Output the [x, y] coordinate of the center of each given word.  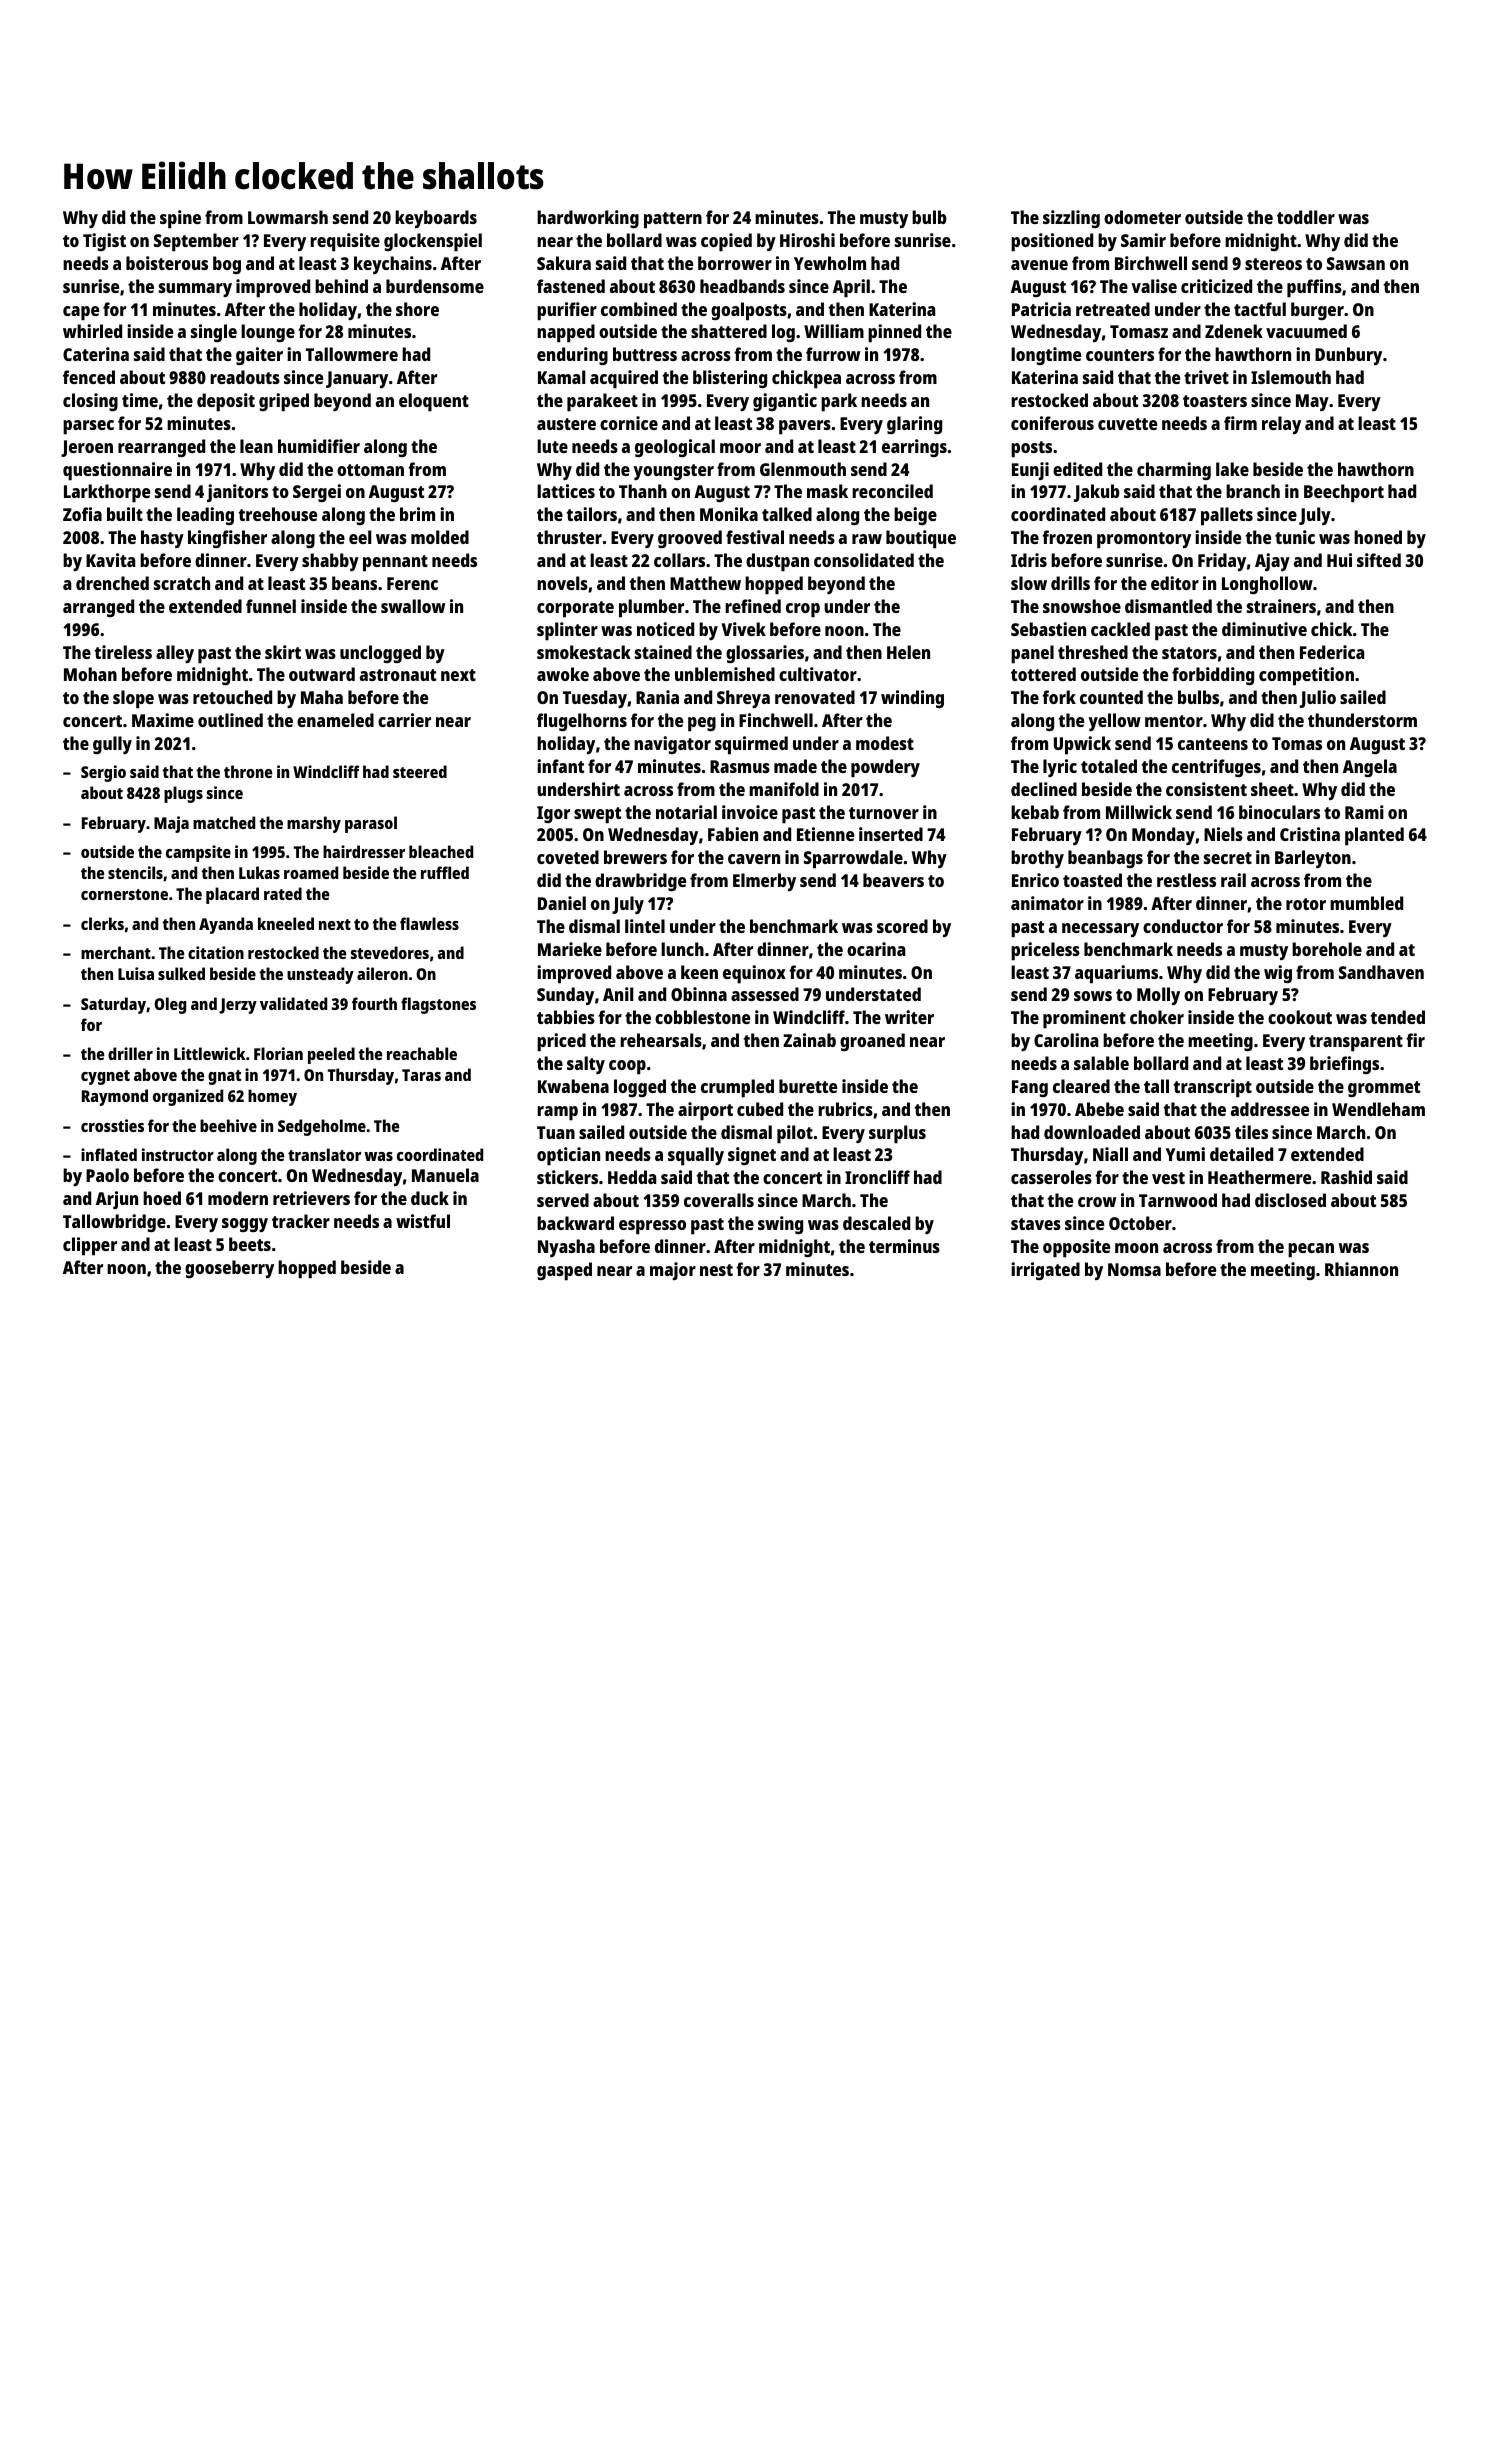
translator [324, 1154]
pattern [673, 220]
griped [284, 402]
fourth [374, 1003]
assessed [765, 994]
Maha [322, 697]
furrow [833, 354]
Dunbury [1348, 356]
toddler [1306, 217]
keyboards [436, 219]
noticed [665, 629]
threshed [1093, 652]
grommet [1384, 1089]
